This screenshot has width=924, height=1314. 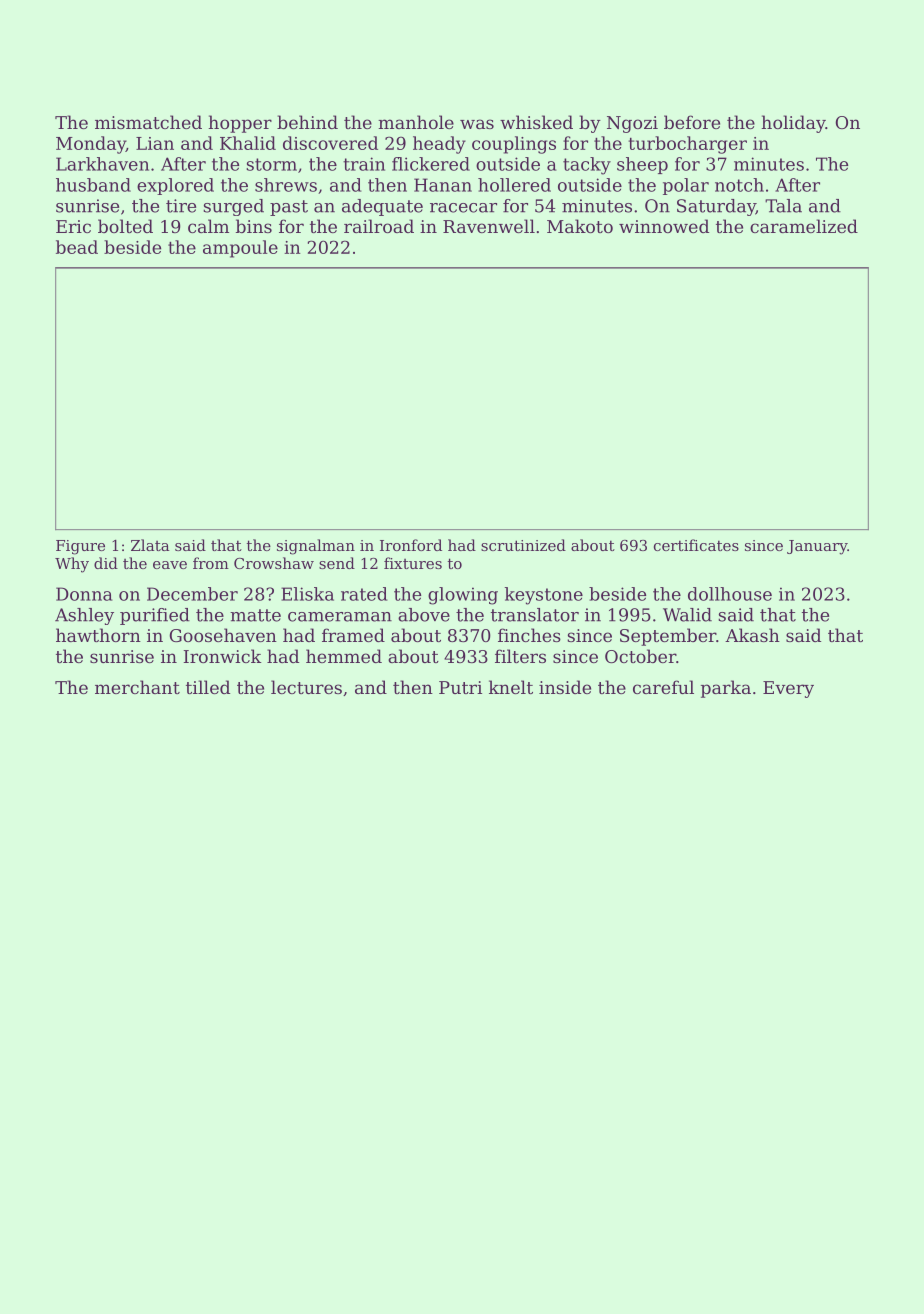 I want to click on caramelized, so click(x=804, y=226).
